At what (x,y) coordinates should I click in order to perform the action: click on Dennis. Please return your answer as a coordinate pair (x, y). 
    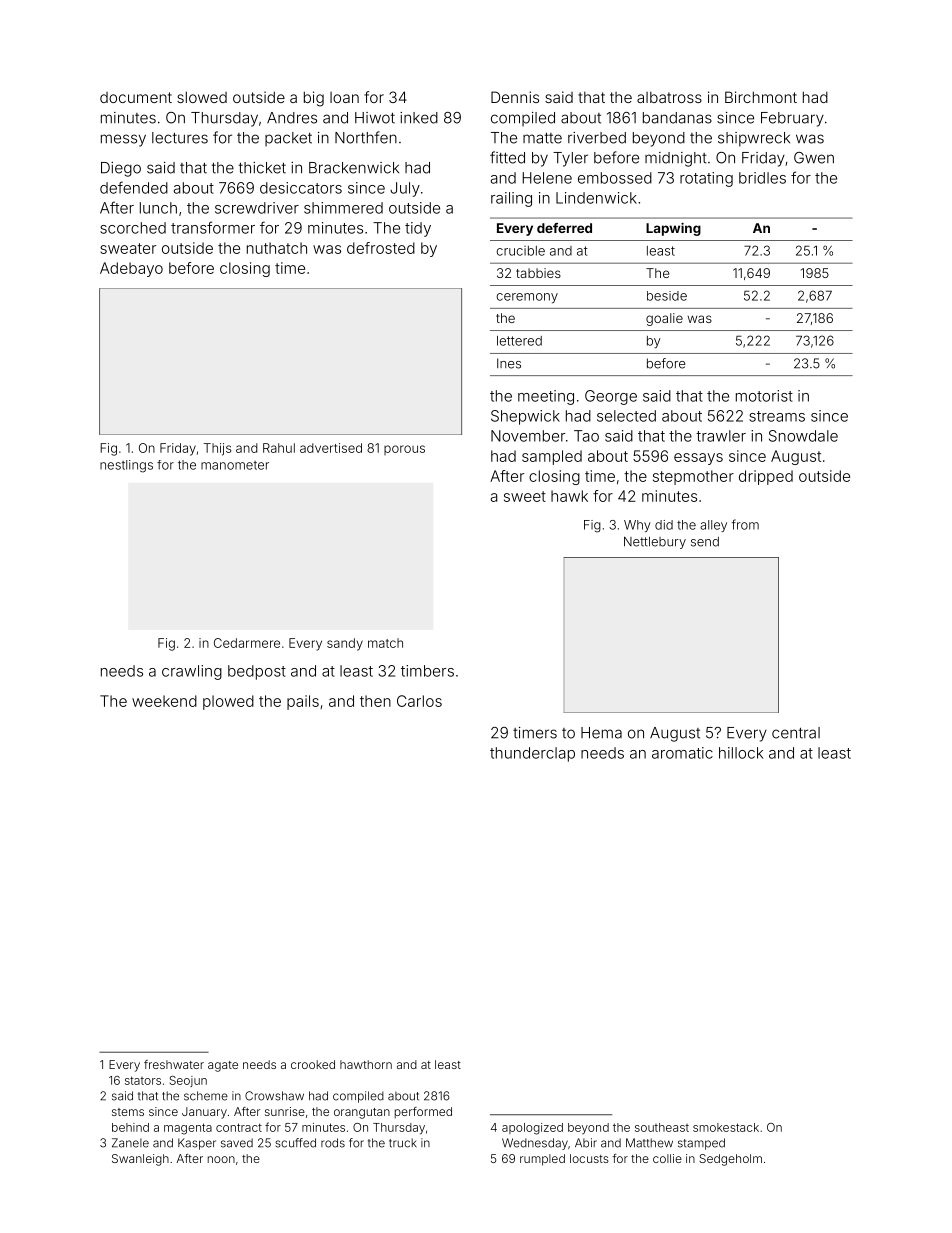
    Looking at the image, I should click on (515, 97).
